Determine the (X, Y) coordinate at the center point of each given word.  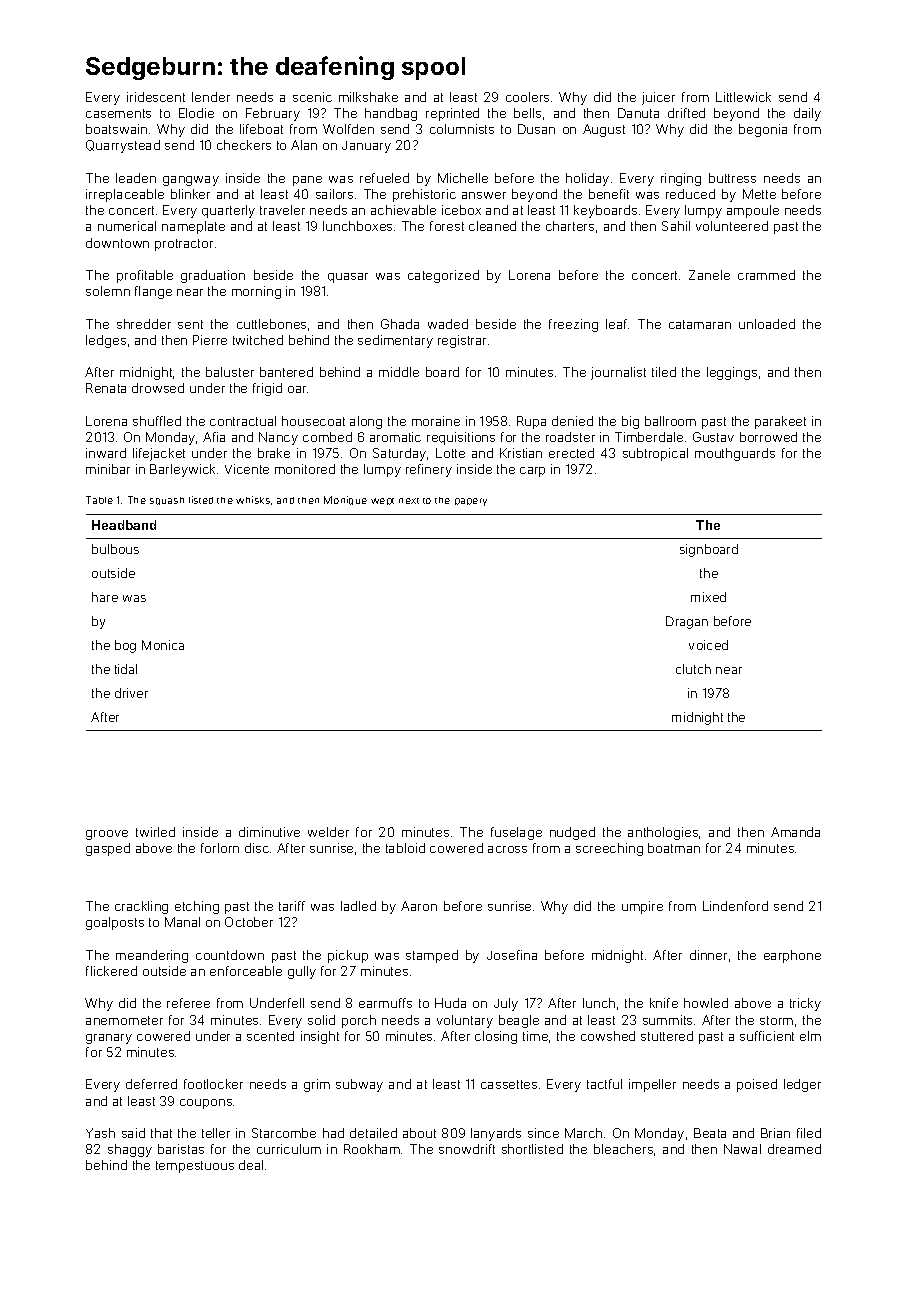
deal (251, 1165)
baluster (230, 372)
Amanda (795, 832)
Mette (759, 194)
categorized (443, 276)
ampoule (753, 211)
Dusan (536, 129)
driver (131, 693)
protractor (184, 245)
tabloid (405, 848)
